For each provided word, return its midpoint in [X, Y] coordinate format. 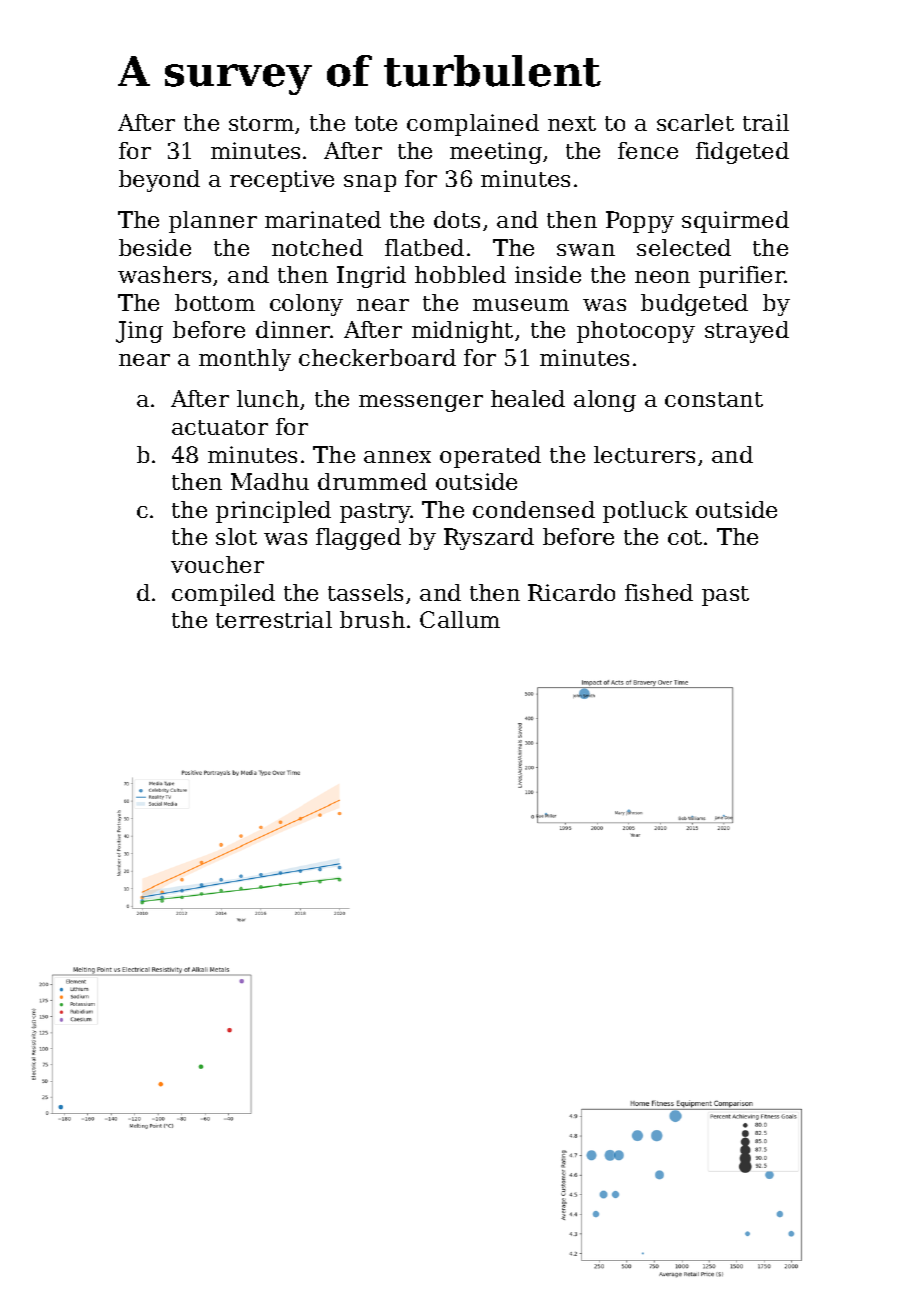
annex [397, 457]
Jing [139, 332]
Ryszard [489, 539]
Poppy [640, 222]
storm [261, 123]
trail [766, 122]
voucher [217, 564]
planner [213, 222]
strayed [747, 332]
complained [473, 125]
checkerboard [377, 357]
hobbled [460, 274]
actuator [220, 427]
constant [714, 399]
